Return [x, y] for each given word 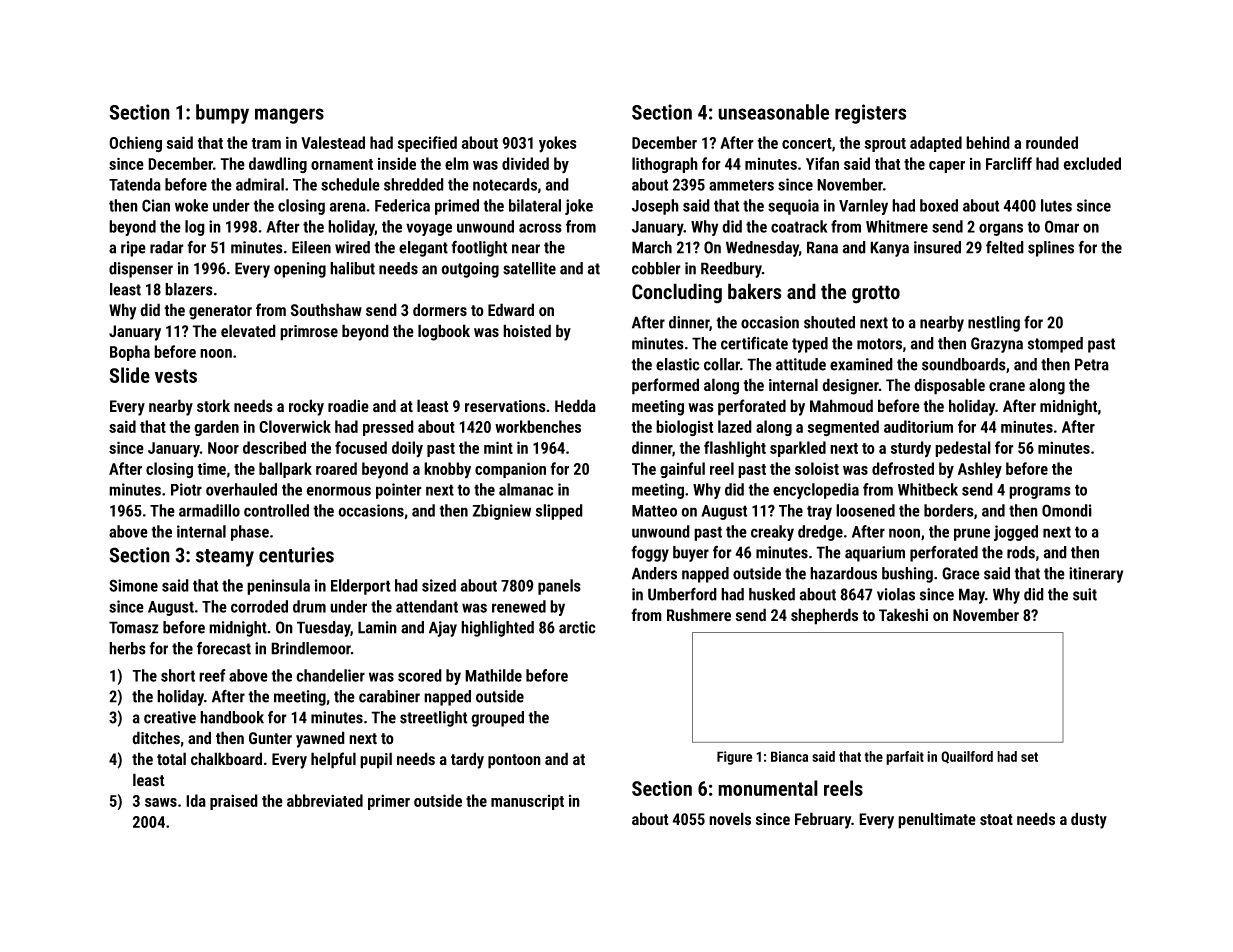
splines [1051, 249]
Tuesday [323, 629]
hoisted [527, 330]
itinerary [1096, 575]
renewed [519, 606]
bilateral [535, 205]
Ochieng [135, 144]
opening [300, 270]
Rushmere [699, 615]
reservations [505, 406]
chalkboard [226, 759]
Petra [1092, 364]
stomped [1055, 345]
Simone [133, 585]
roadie [348, 405]
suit [1085, 594]
